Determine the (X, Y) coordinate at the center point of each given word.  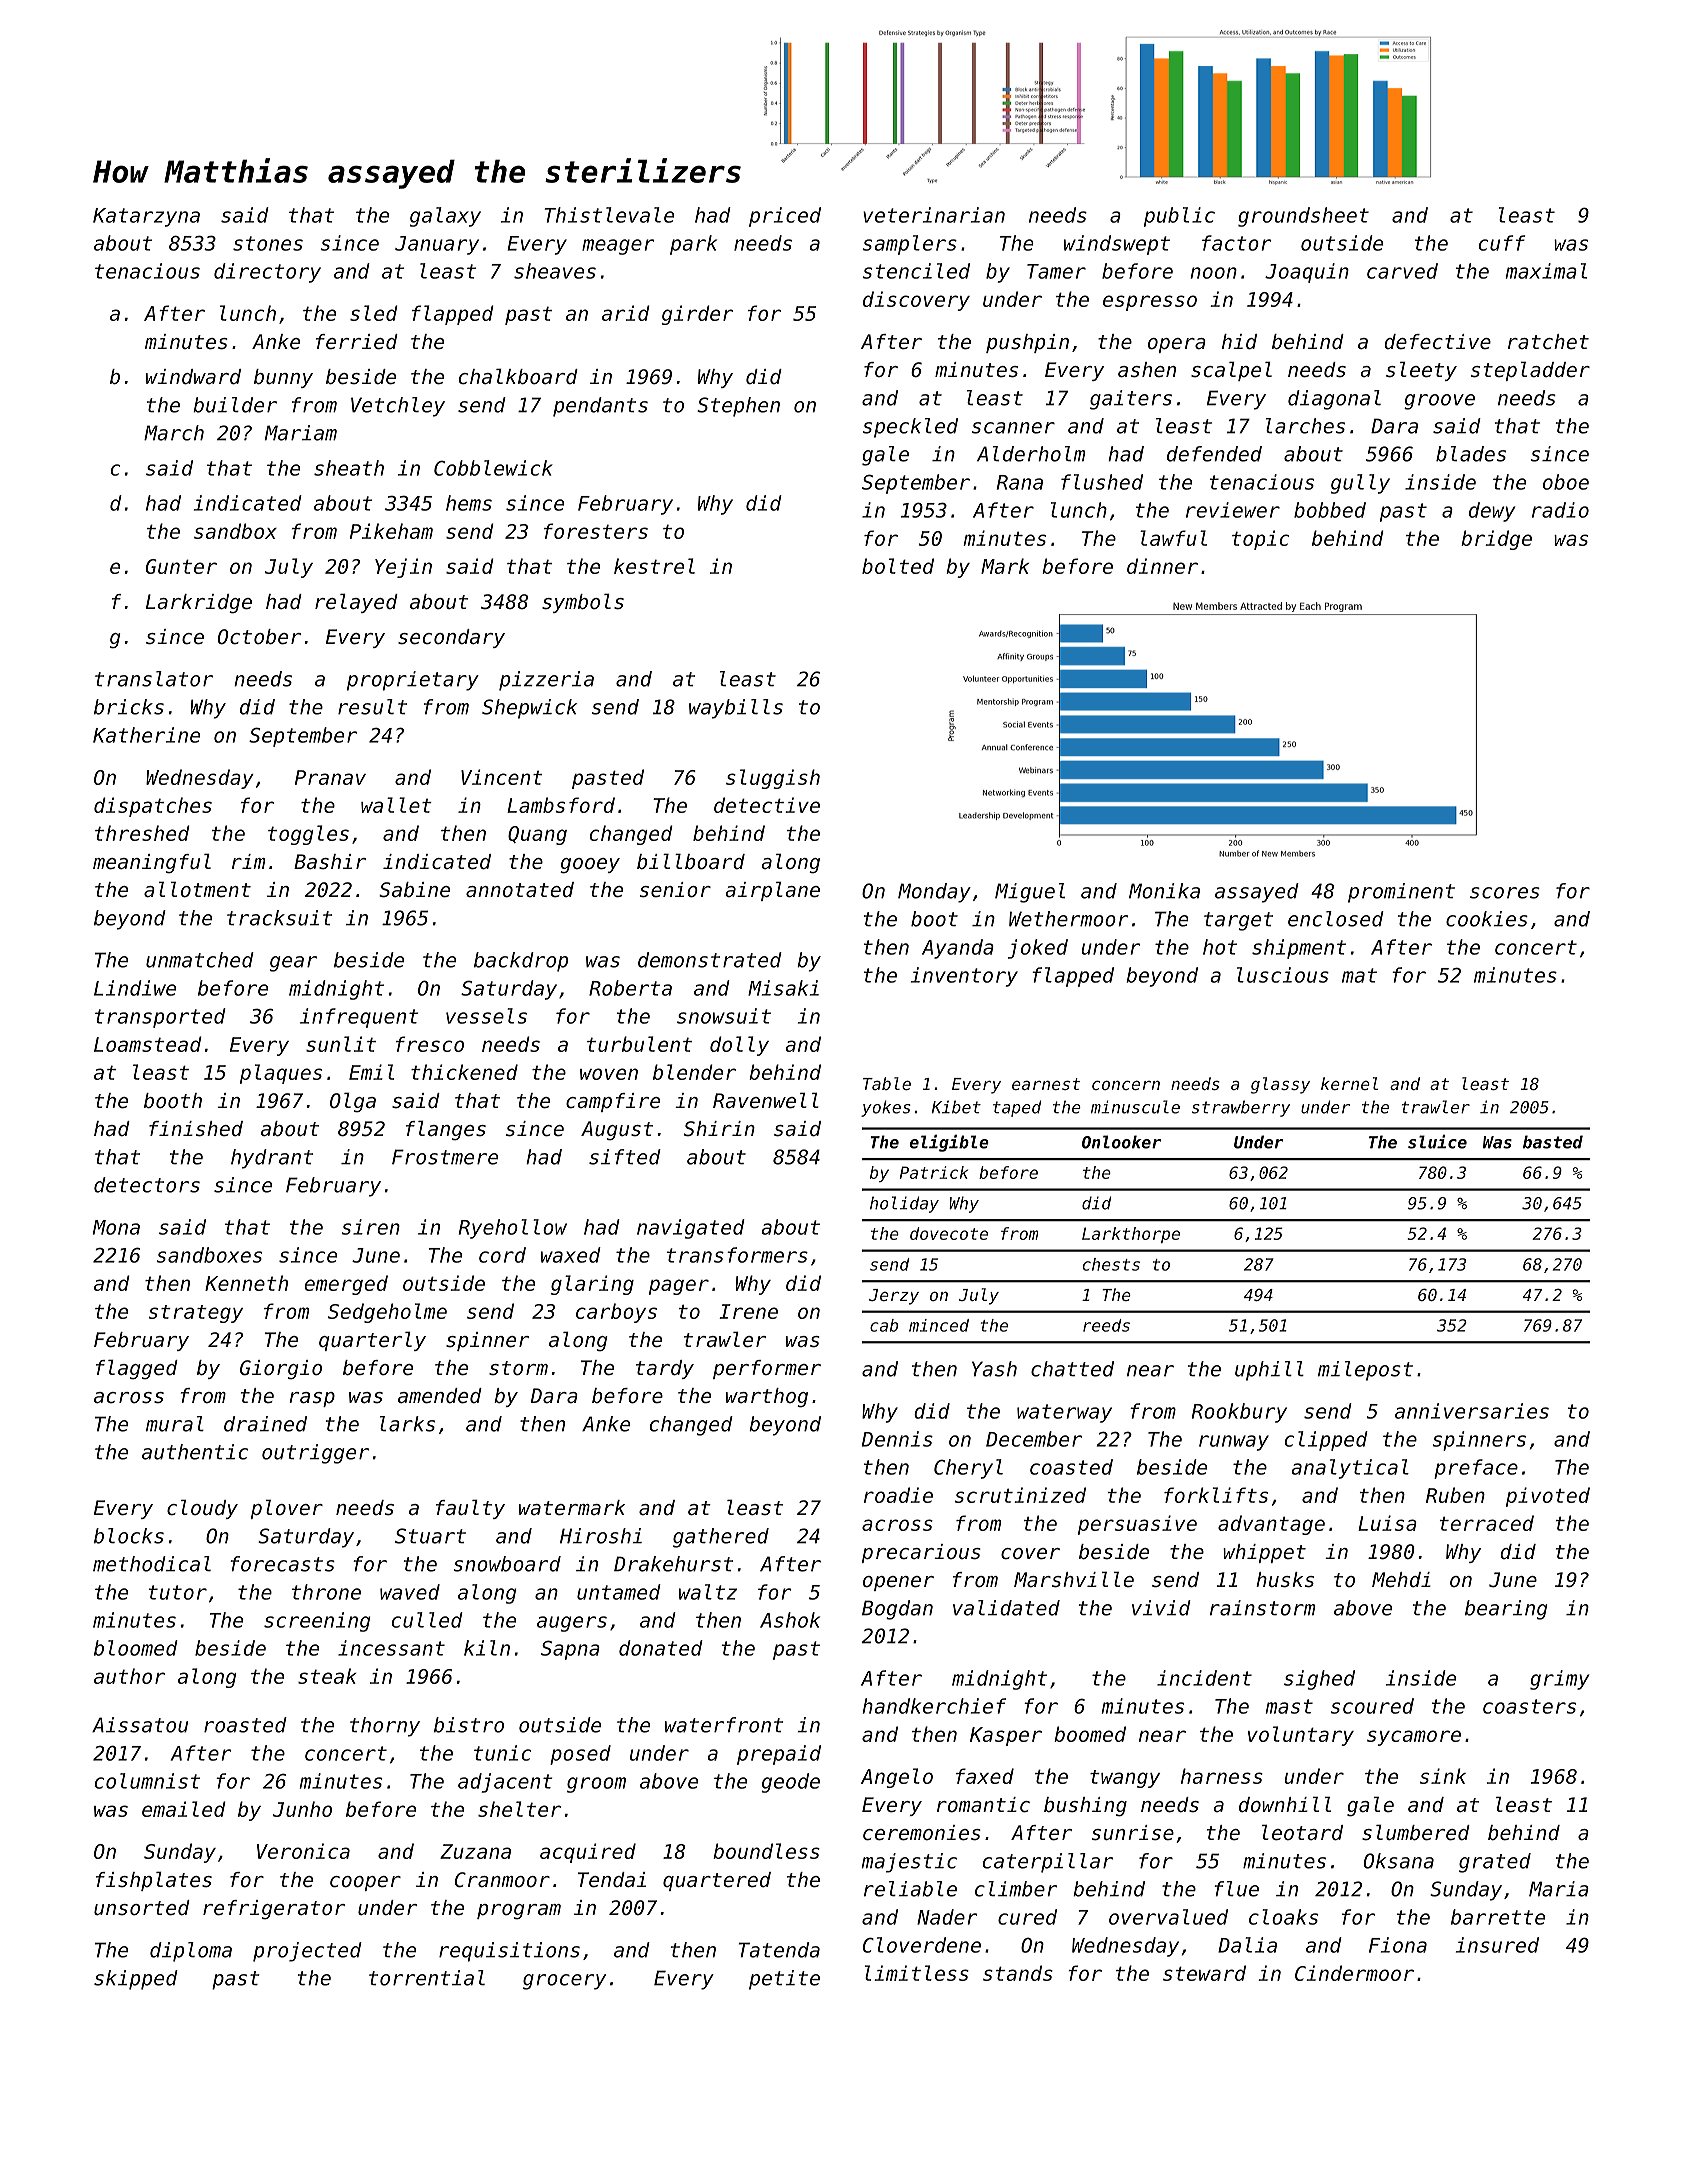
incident (1204, 1678)
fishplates (154, 1881)
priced (785, 217)
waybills (736, 709)
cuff (1502, 243)
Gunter (181, 566)
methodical (152, 1564)
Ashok (790, 1620)
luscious (1283, 975)
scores (1505, 893)
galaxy (445, 217)
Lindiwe (135, 988)
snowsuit (724, 1016)
